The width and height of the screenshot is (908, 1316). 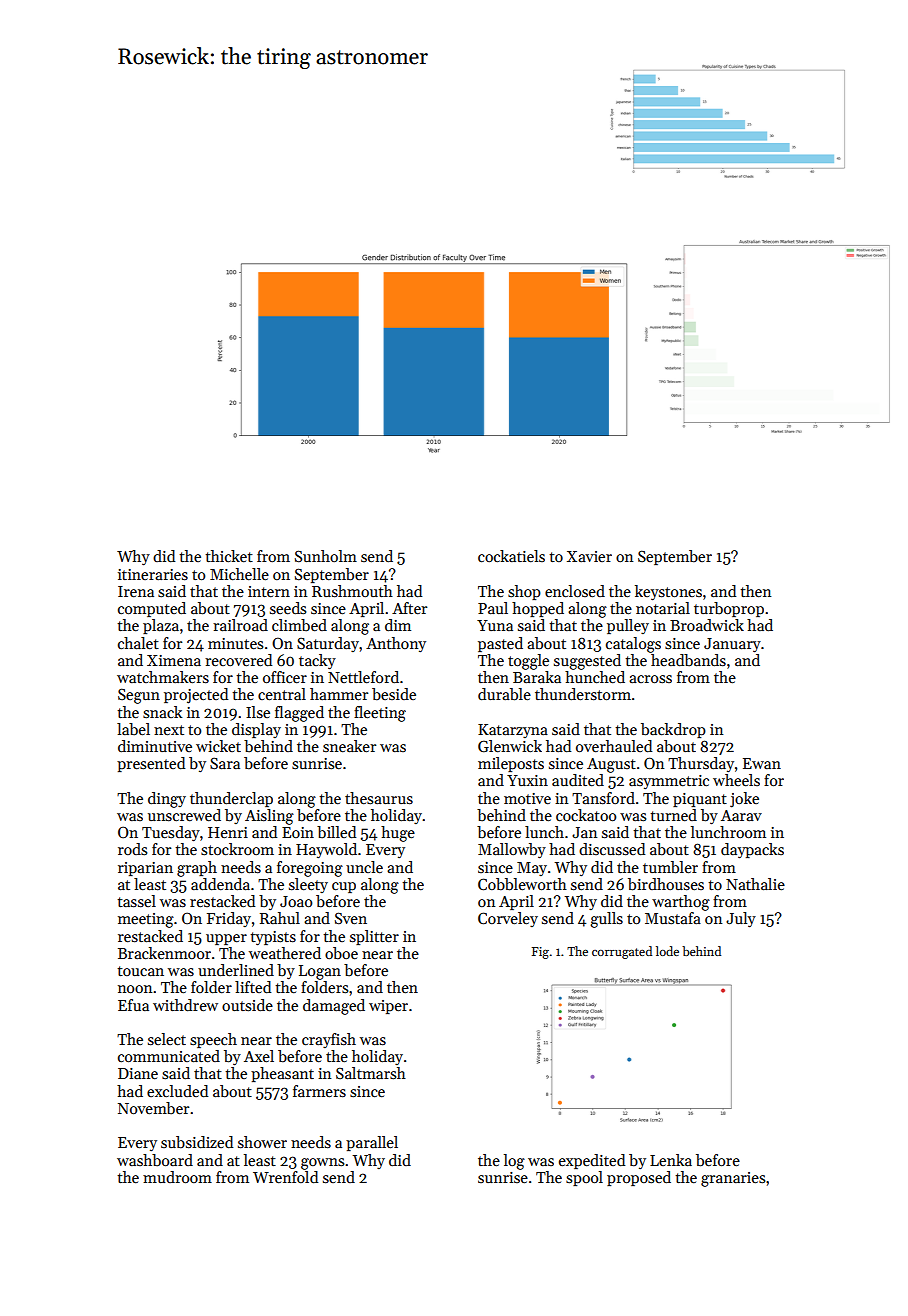 I want to click on corrugated, so click(x=622, y=952).
